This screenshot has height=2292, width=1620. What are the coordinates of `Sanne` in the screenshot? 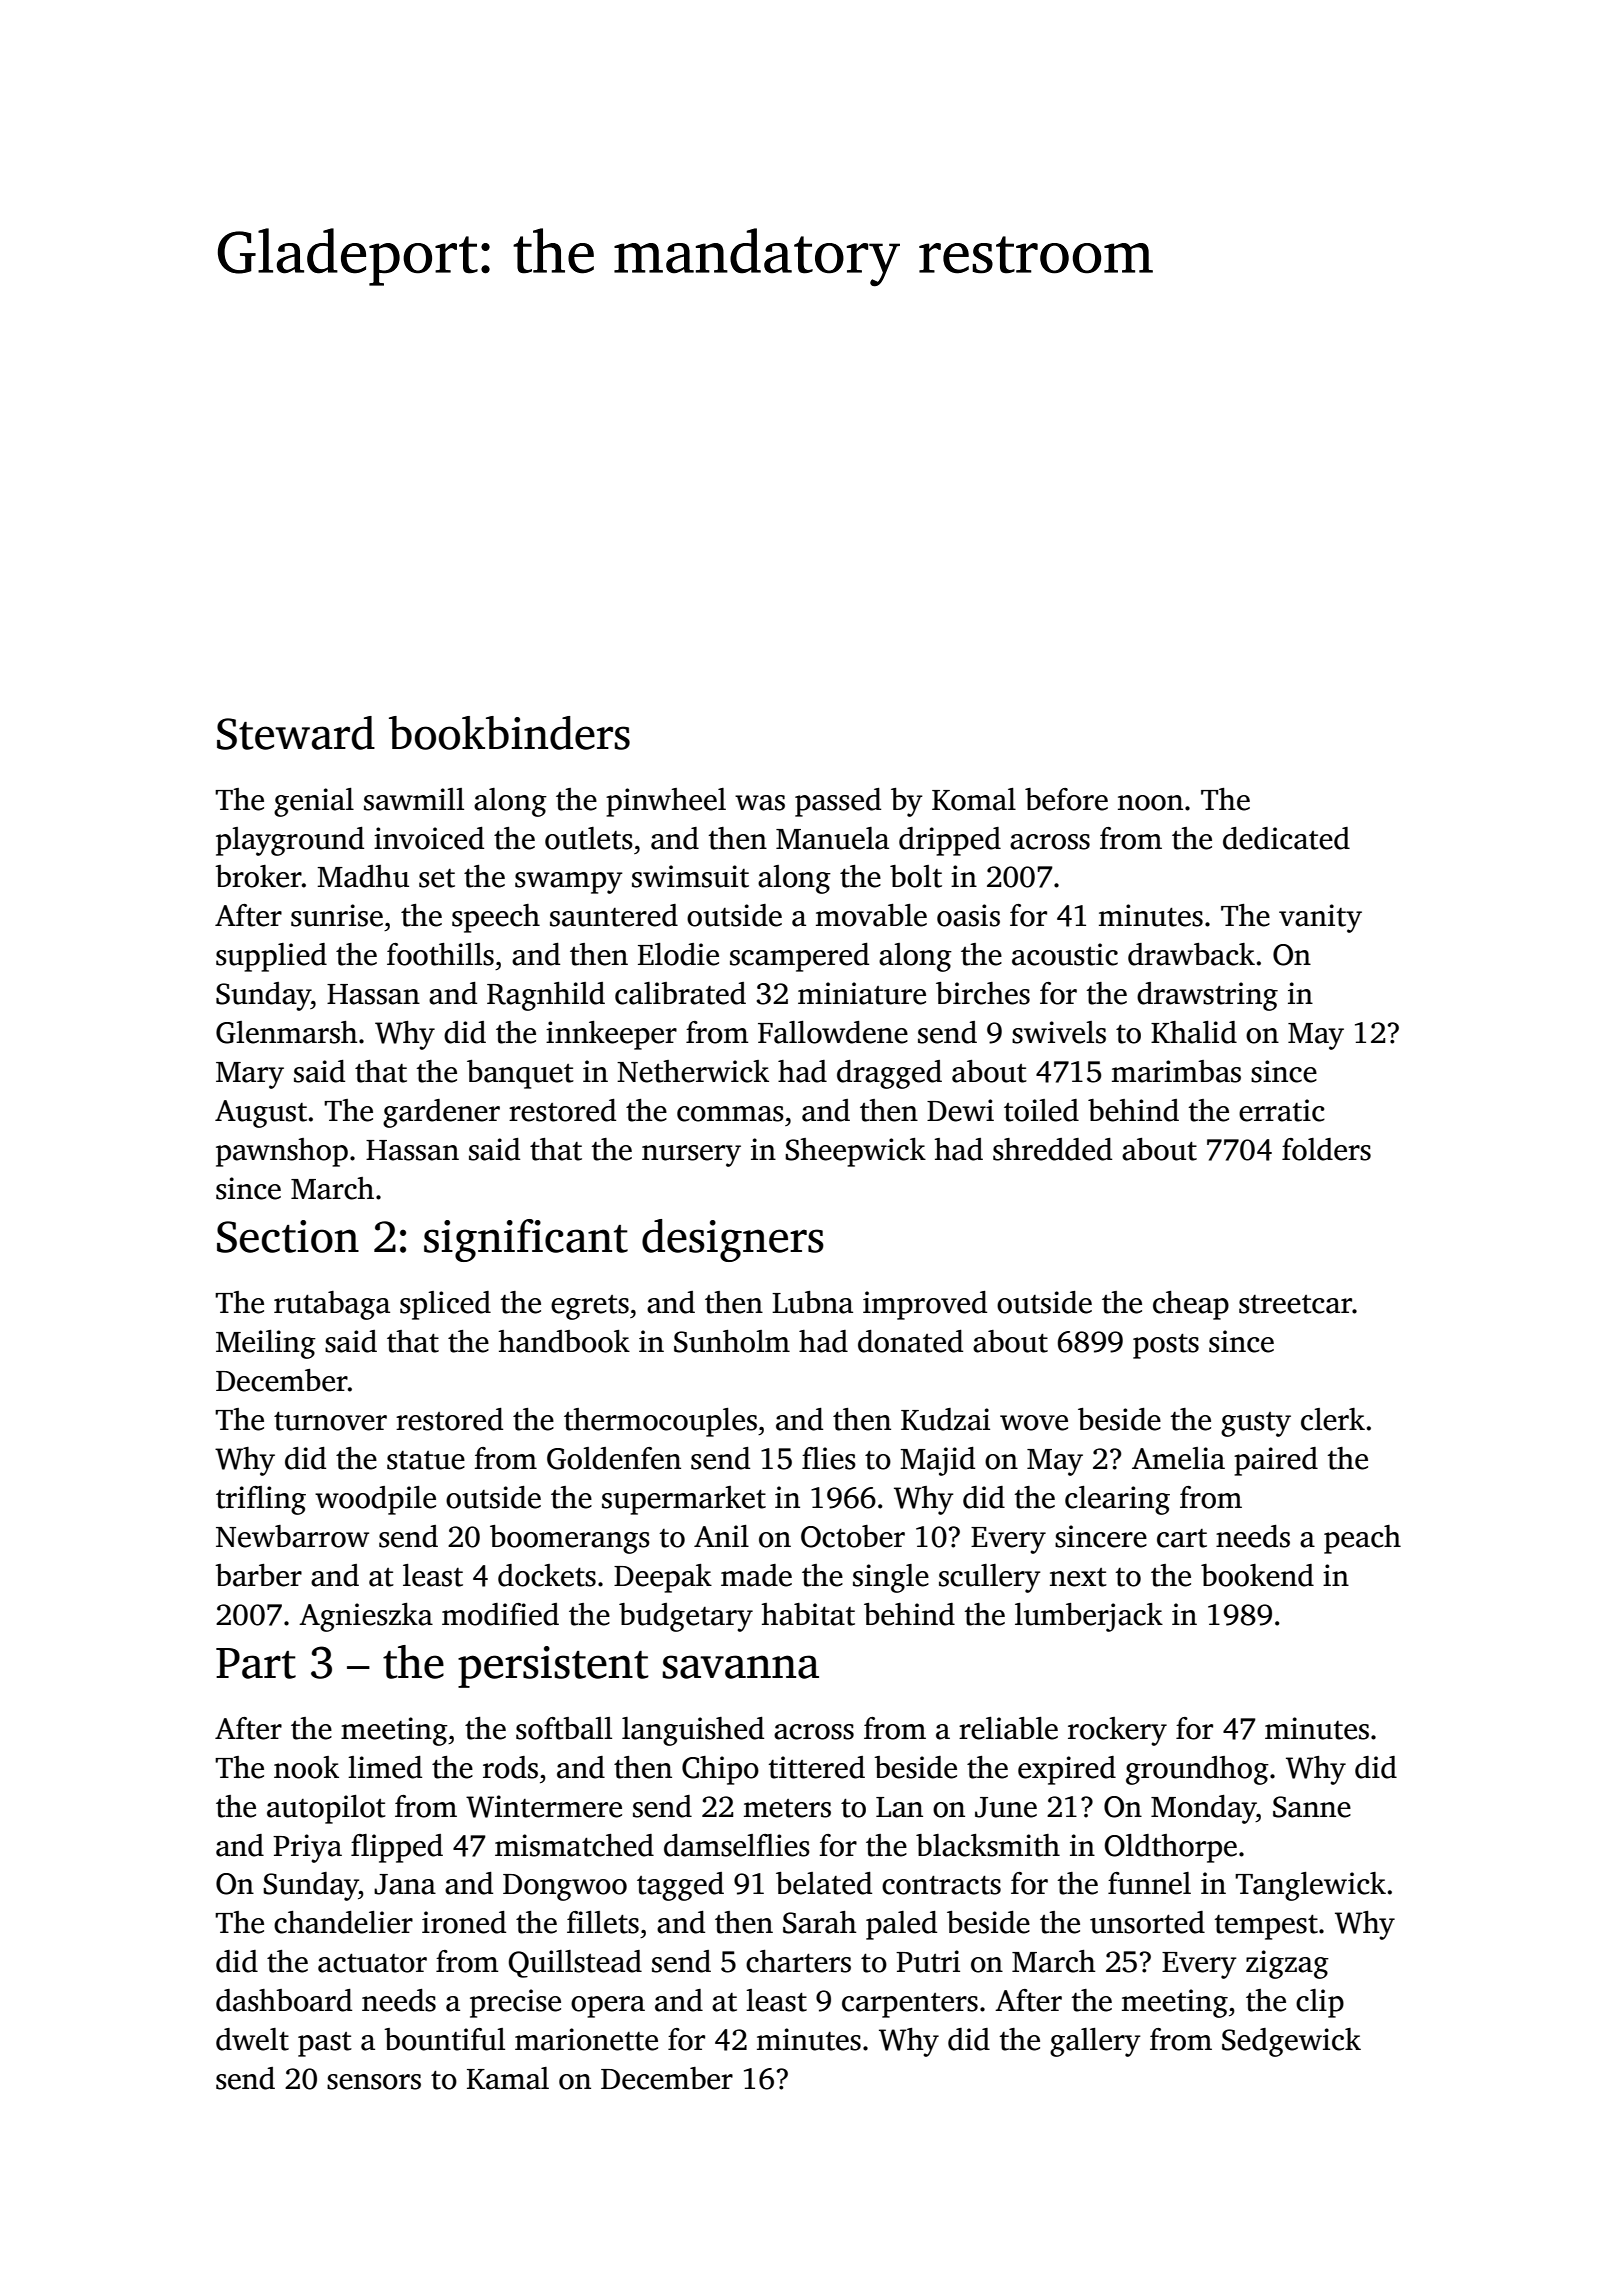 It's located at (1312, 1807).
